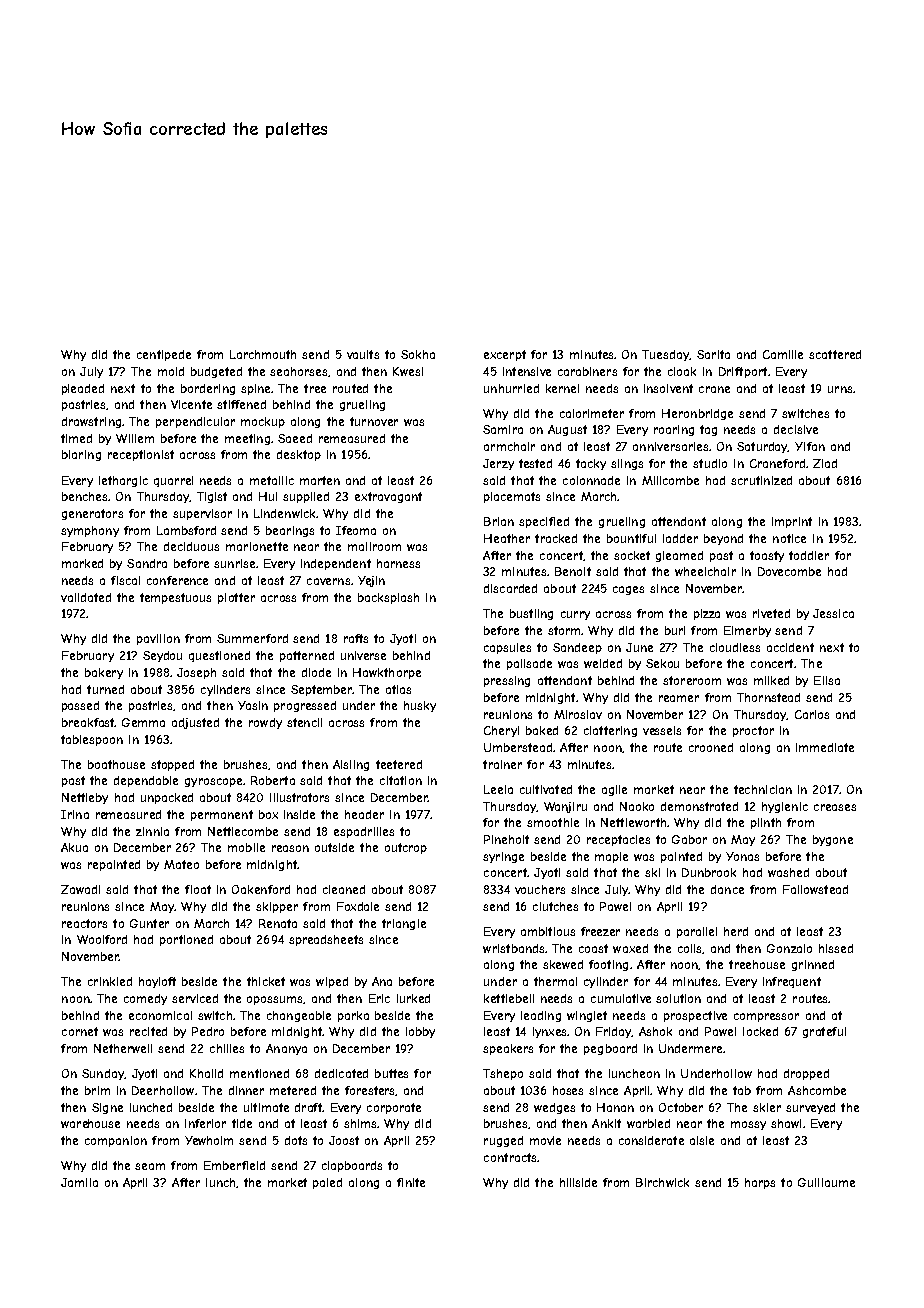  What do you see at coordinates (80, 889) in the page?
I see `Zawadi` at bounding box center [80, 889].
